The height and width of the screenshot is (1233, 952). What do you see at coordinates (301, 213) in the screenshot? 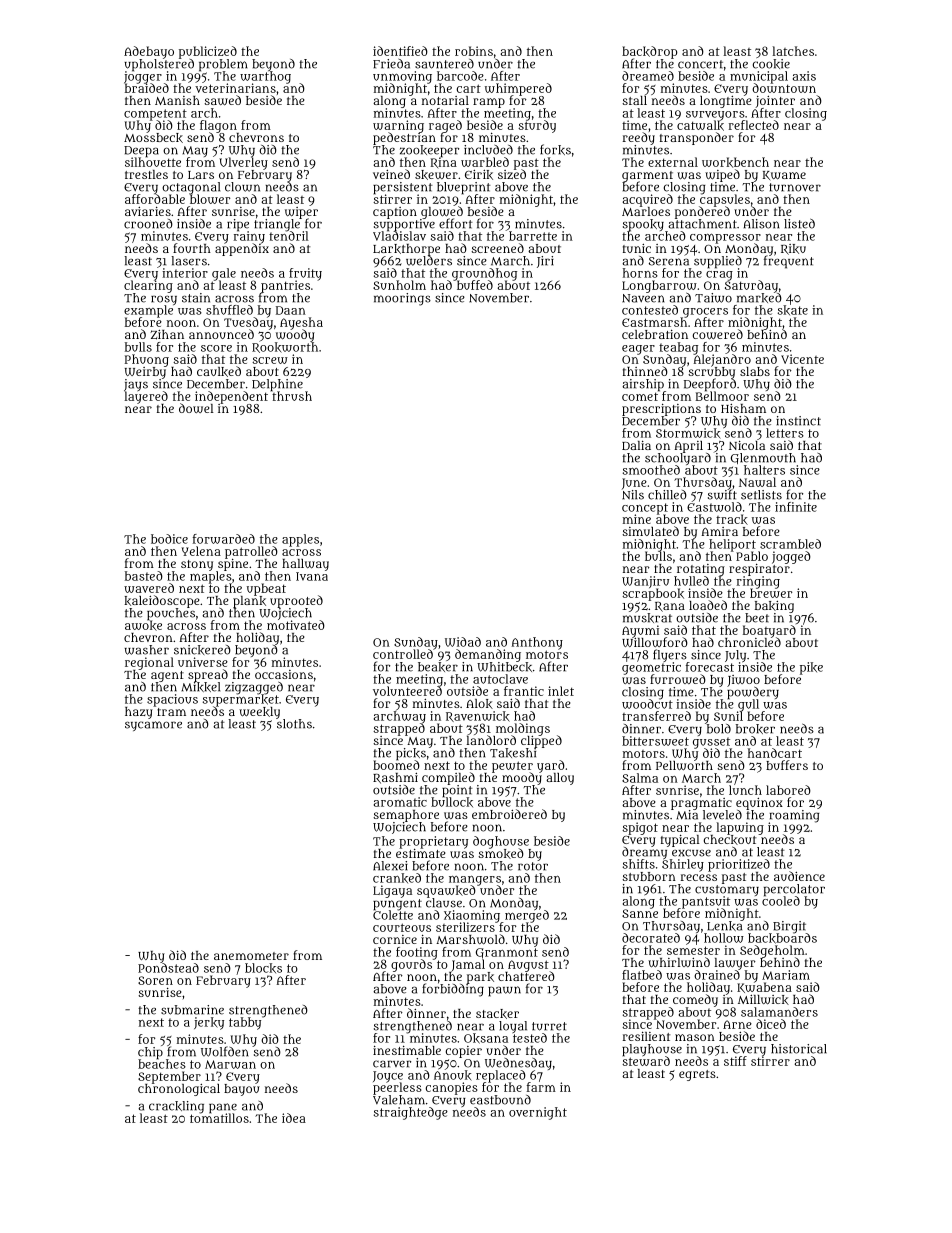
I see `wiper` at bounding box center [301, 213].
